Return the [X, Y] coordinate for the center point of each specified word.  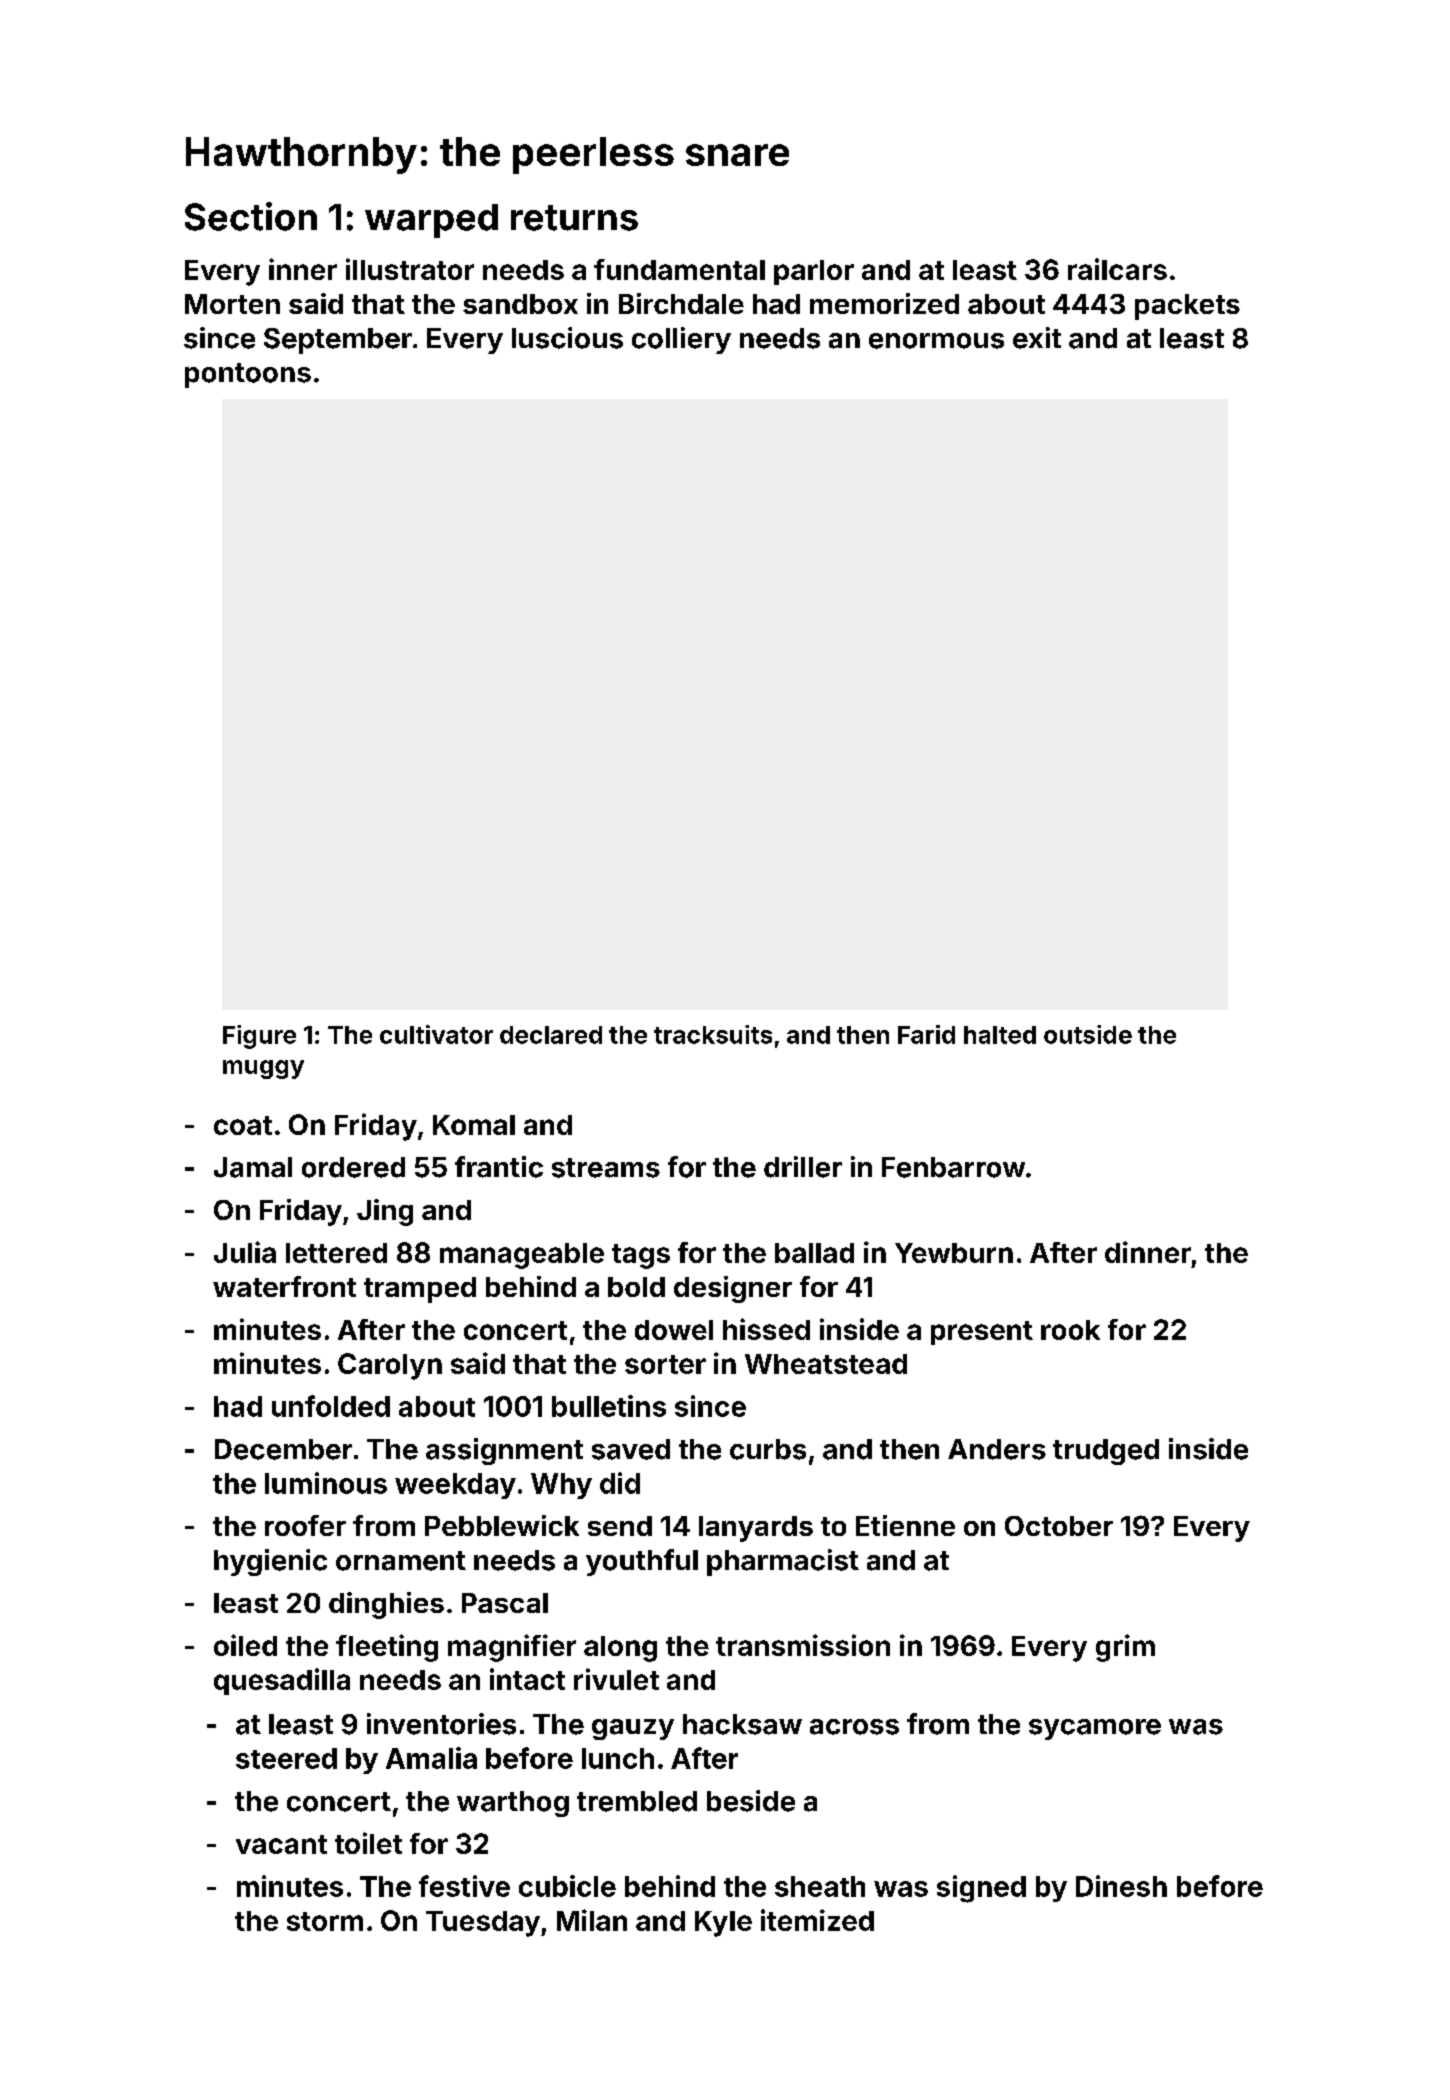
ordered [353, 1167]
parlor [814, 272]
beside [751, 1801]
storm [325, 1921]
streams [606, 1168]
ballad [814, 1253]
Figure [259, 1037]
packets [1187, 307]
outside [1088, 1034]
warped [431, 221]
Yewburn [954, 1253]
